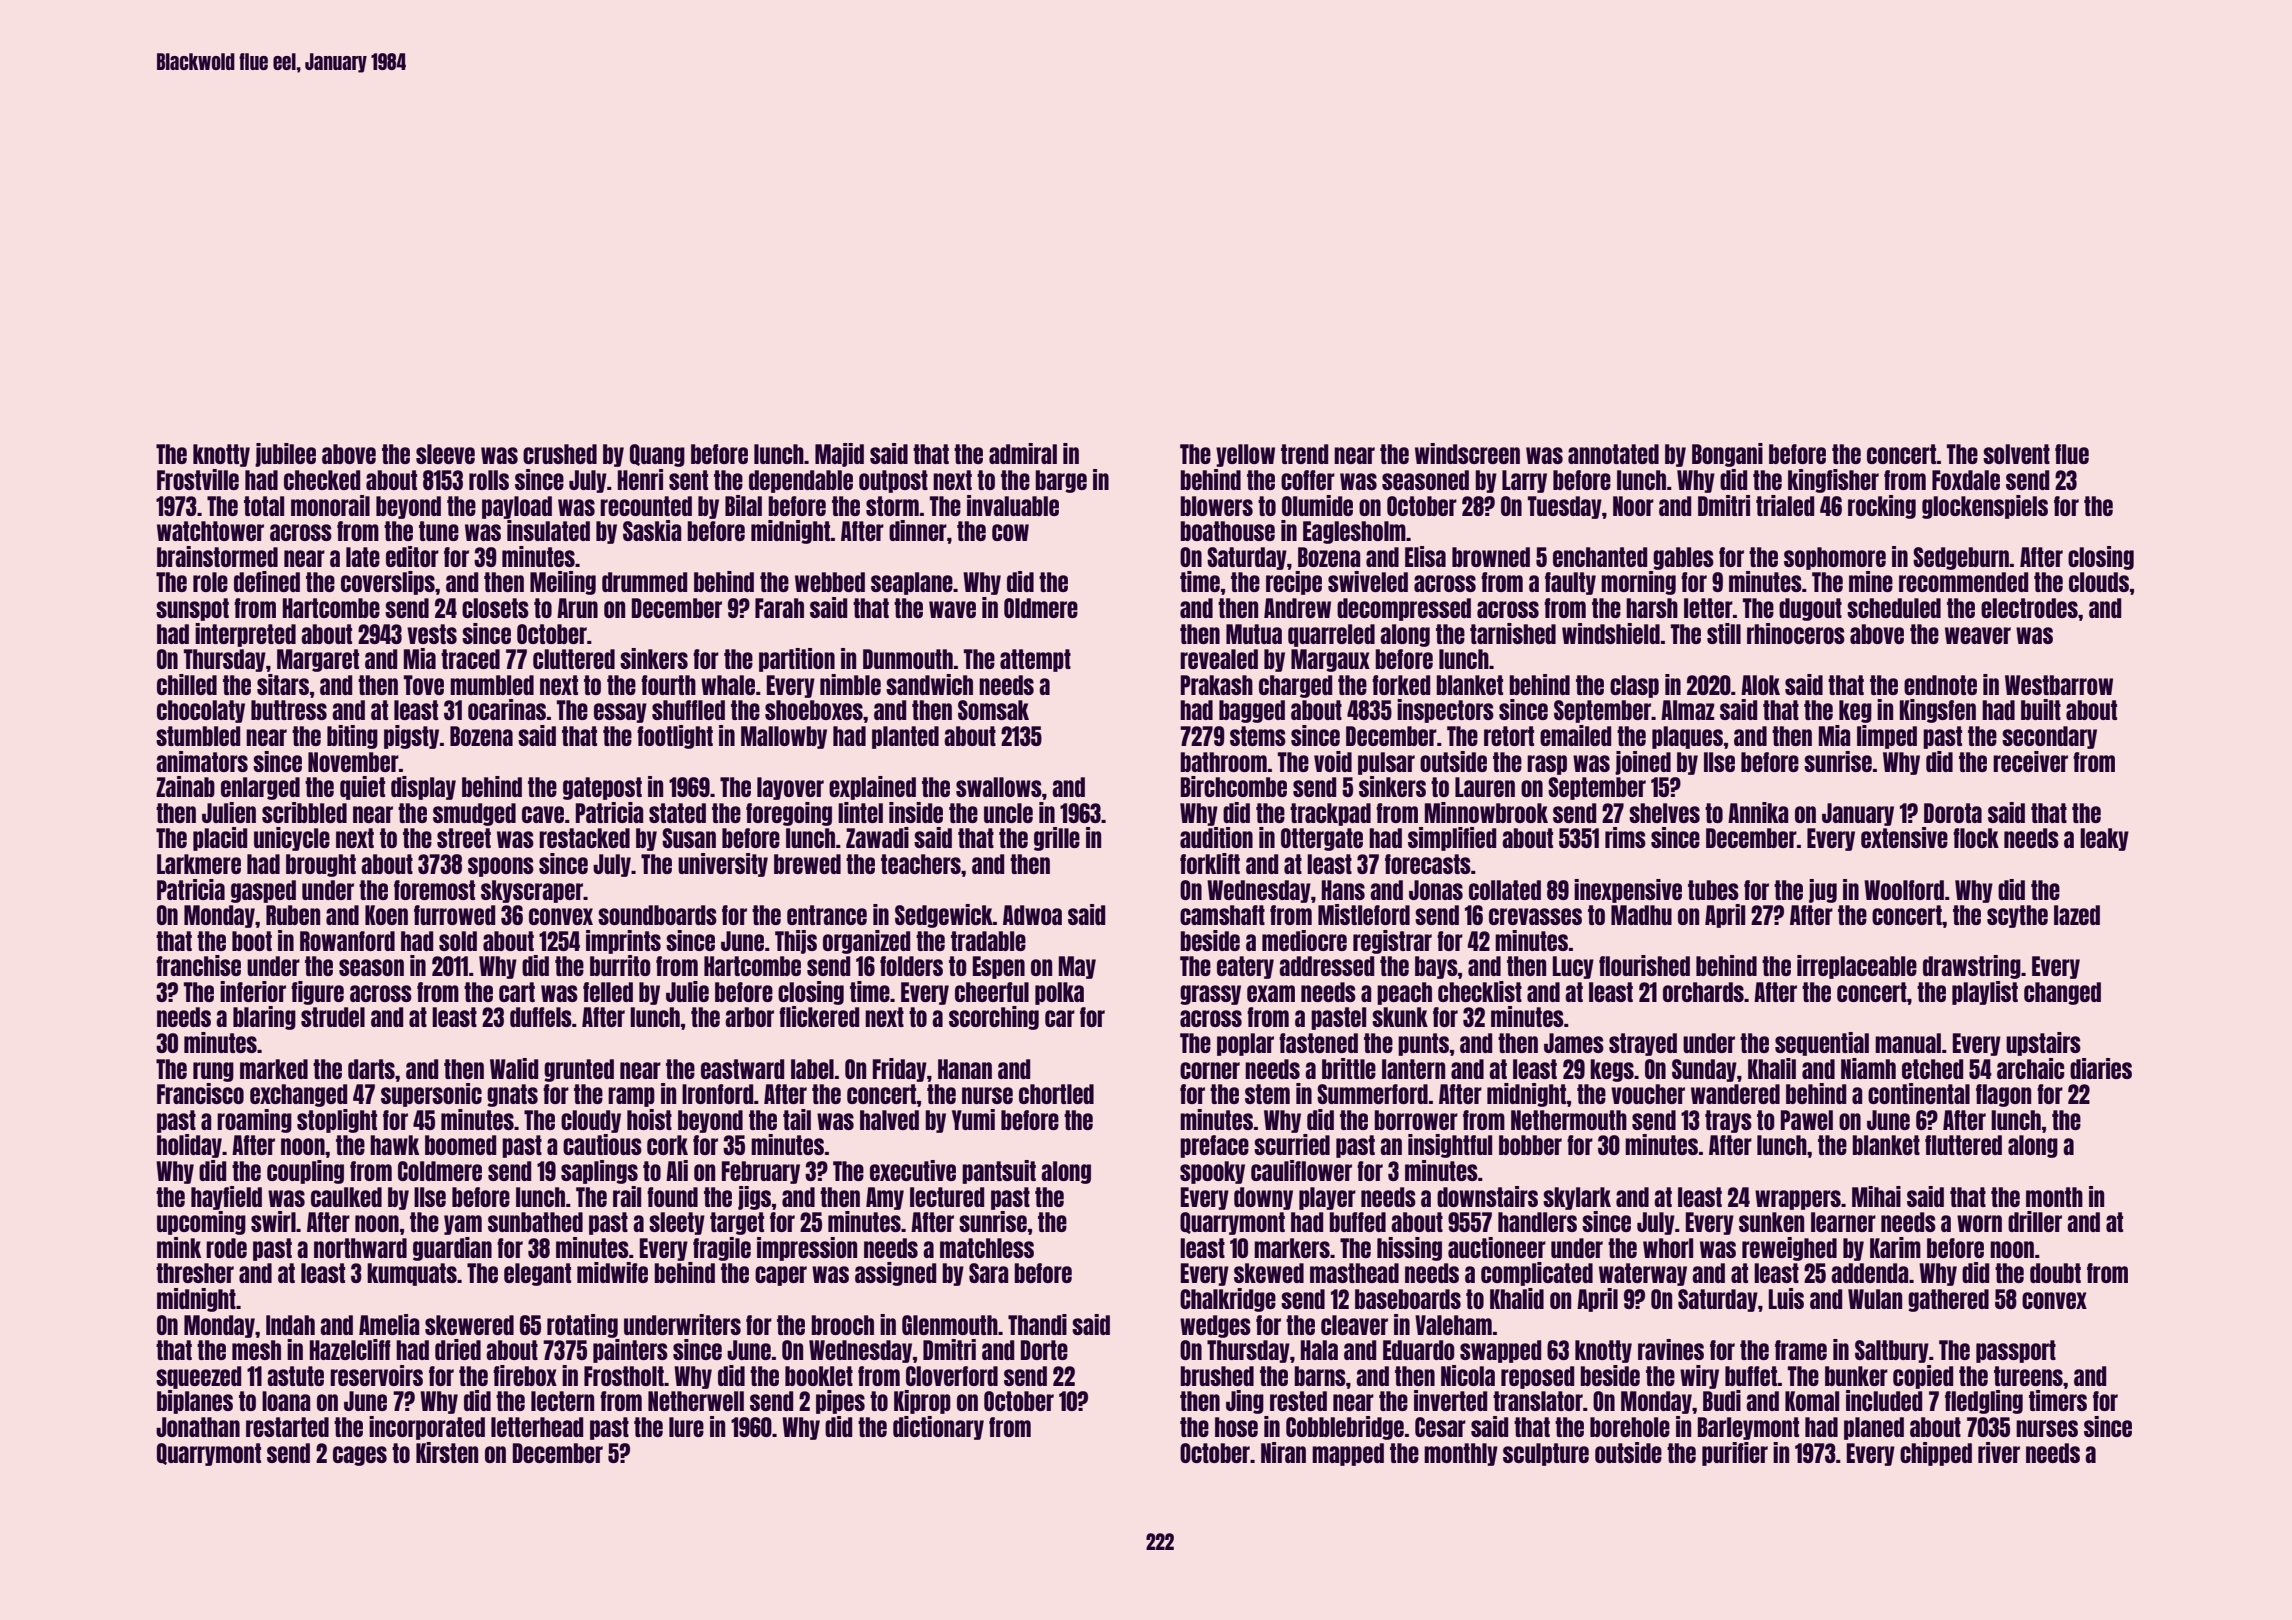  Describe the element at coordinates (432, 634) in the document. I see `vests` at that location.
